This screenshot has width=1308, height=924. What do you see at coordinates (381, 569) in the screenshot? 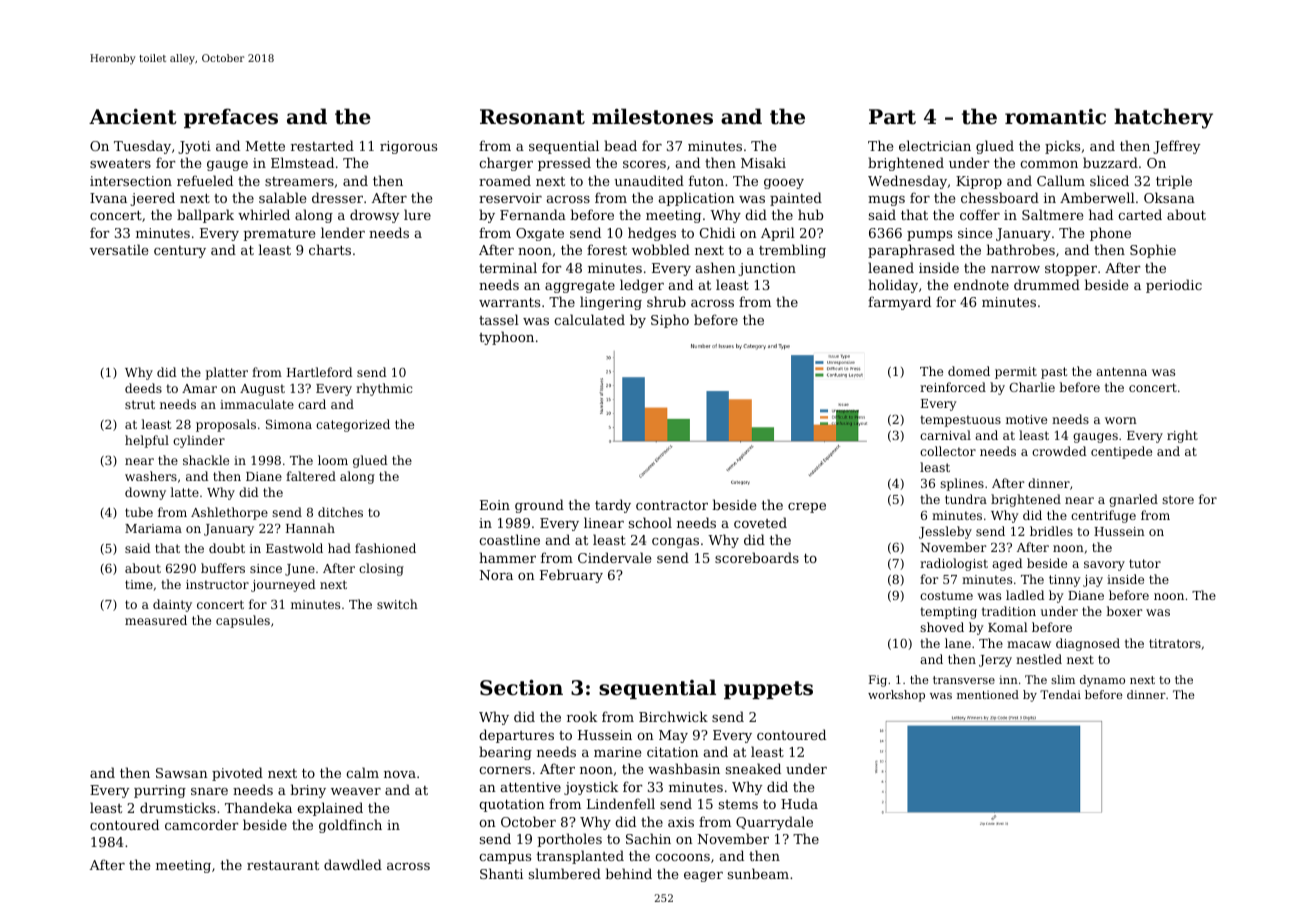
I see `closing` at bounding box center [381, 569].
